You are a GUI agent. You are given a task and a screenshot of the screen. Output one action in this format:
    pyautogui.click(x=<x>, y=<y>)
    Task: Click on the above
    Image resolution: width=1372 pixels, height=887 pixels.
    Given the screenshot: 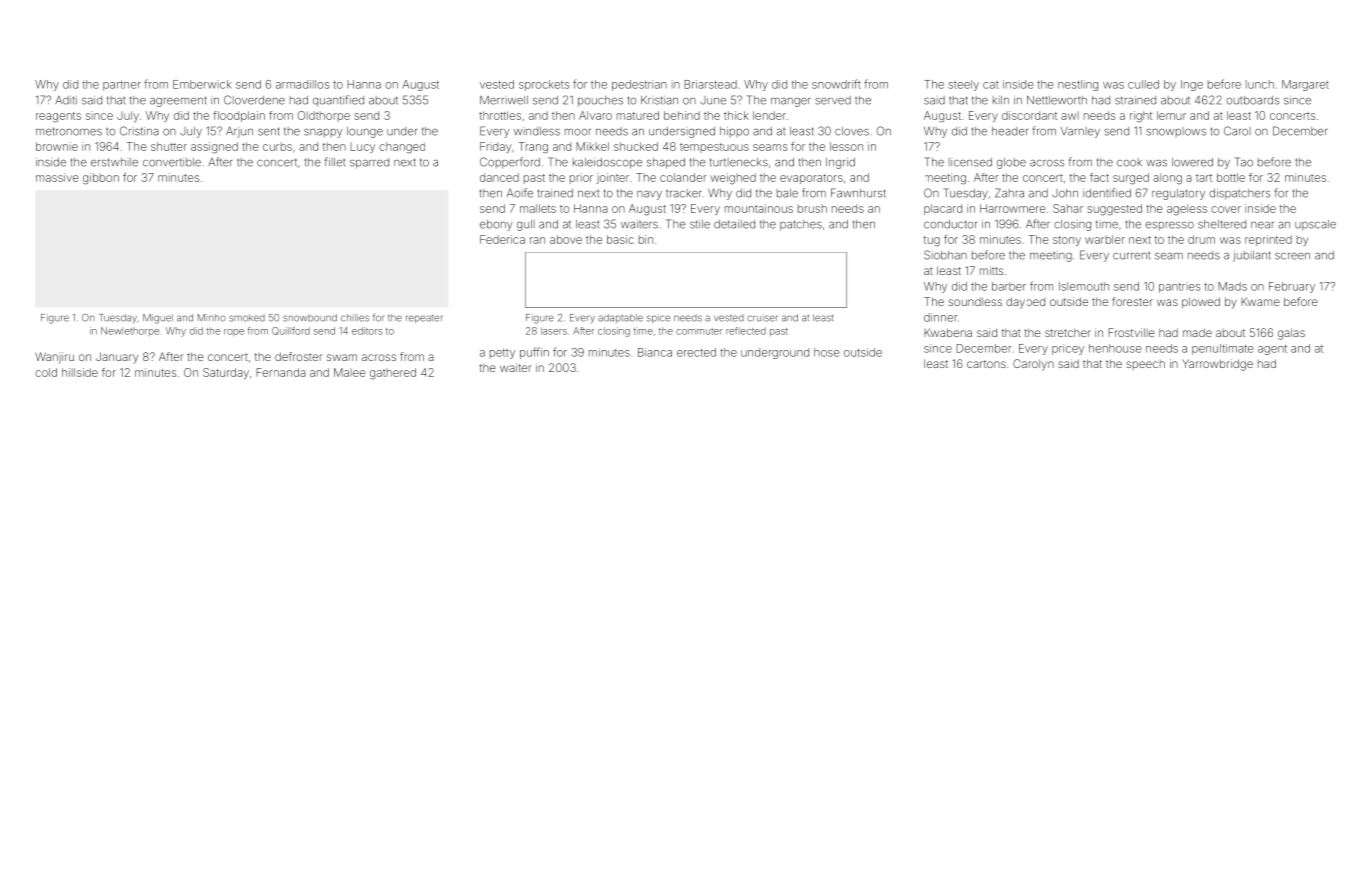 What is the action you would take?
    pyautogui.click(x=566, y=239)
